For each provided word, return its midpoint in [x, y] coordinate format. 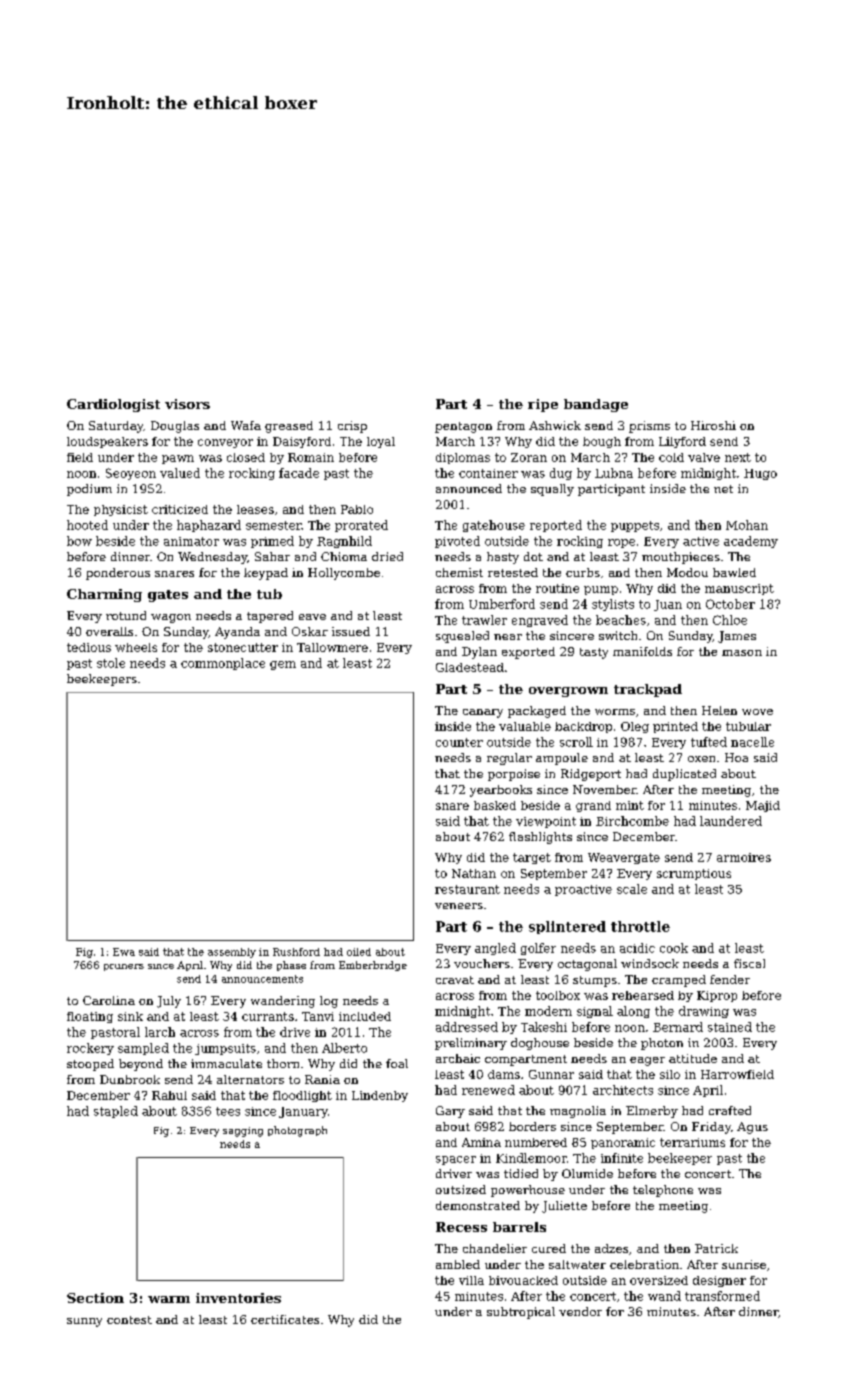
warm [169, 1299]
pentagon [463, 427]
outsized [461, 1189]
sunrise [744, 1264]
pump [601, 590]
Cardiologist [113, 405]
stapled [116, 1112]
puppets [635, 526]
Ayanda [237, 633]
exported [528, 653]
